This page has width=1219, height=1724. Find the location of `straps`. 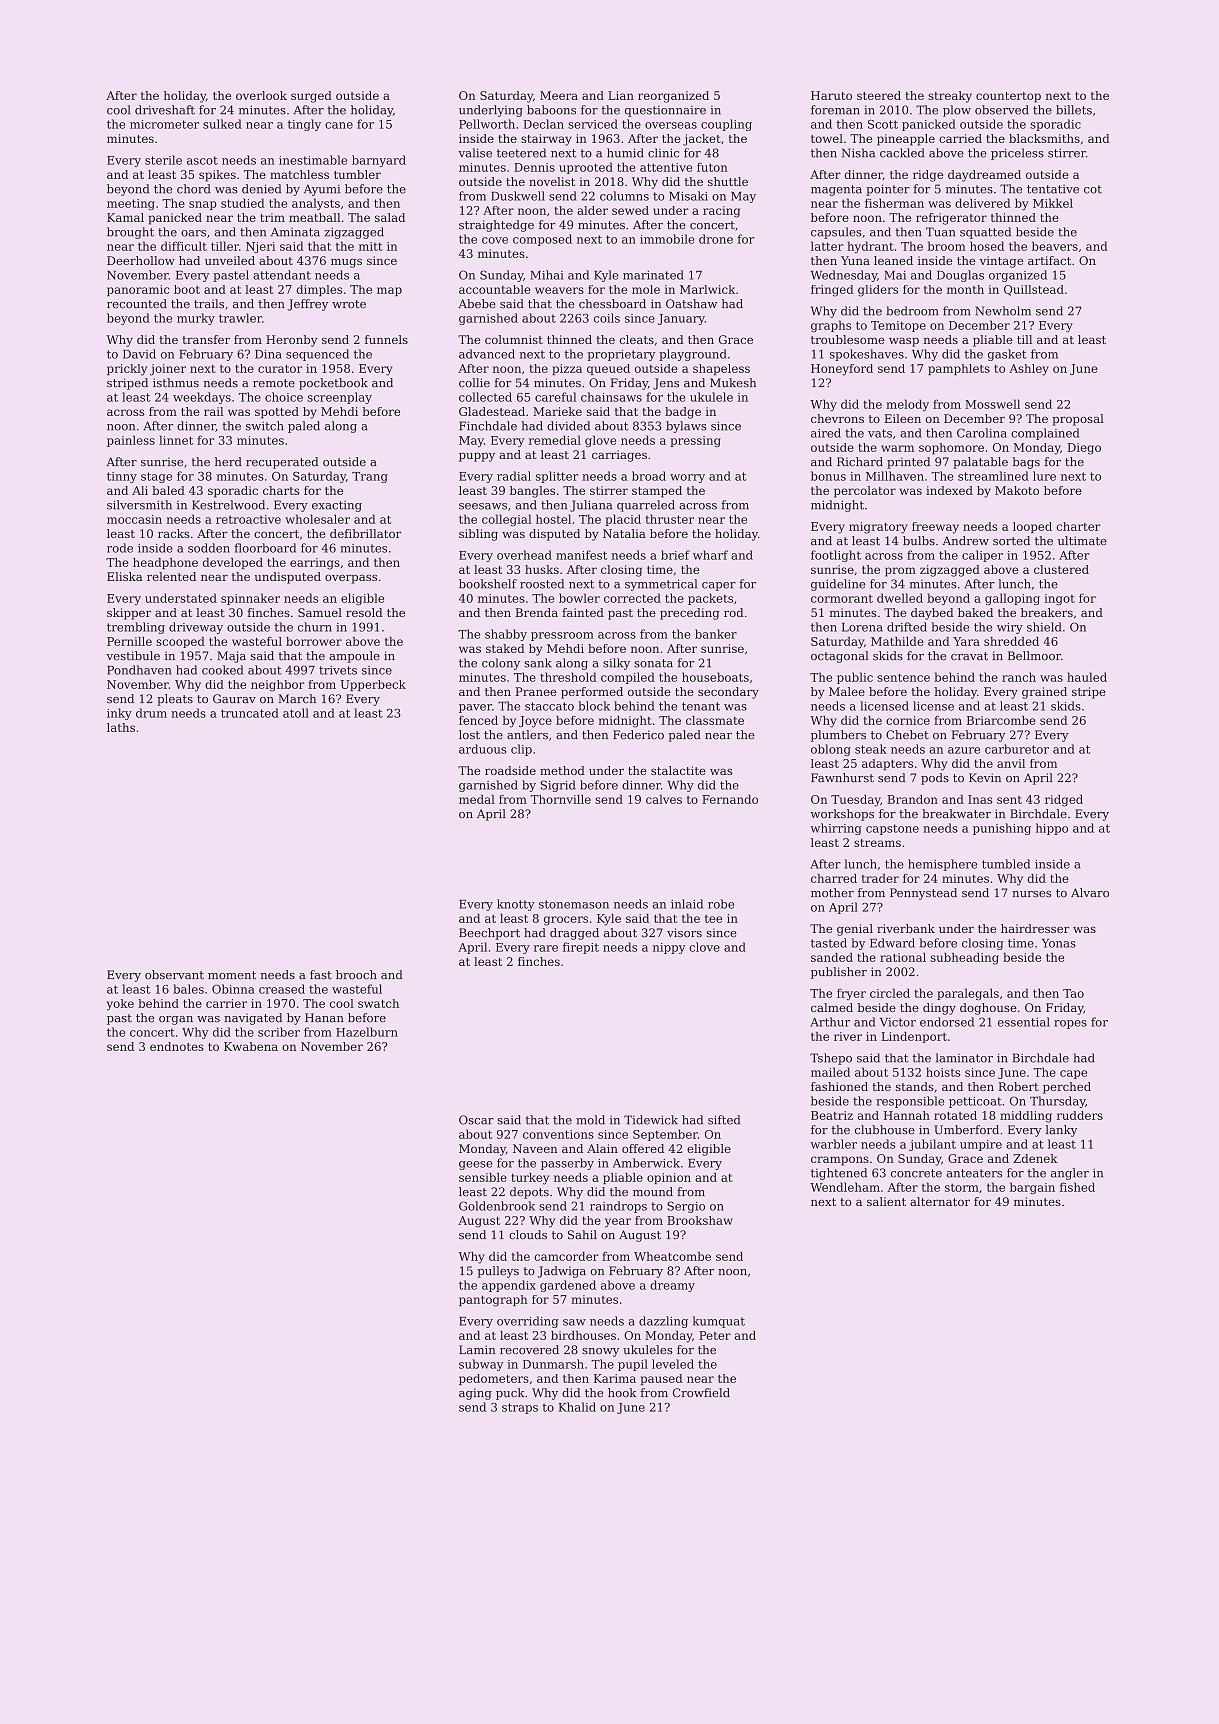

straps is located at coordinates (520, 1408).
